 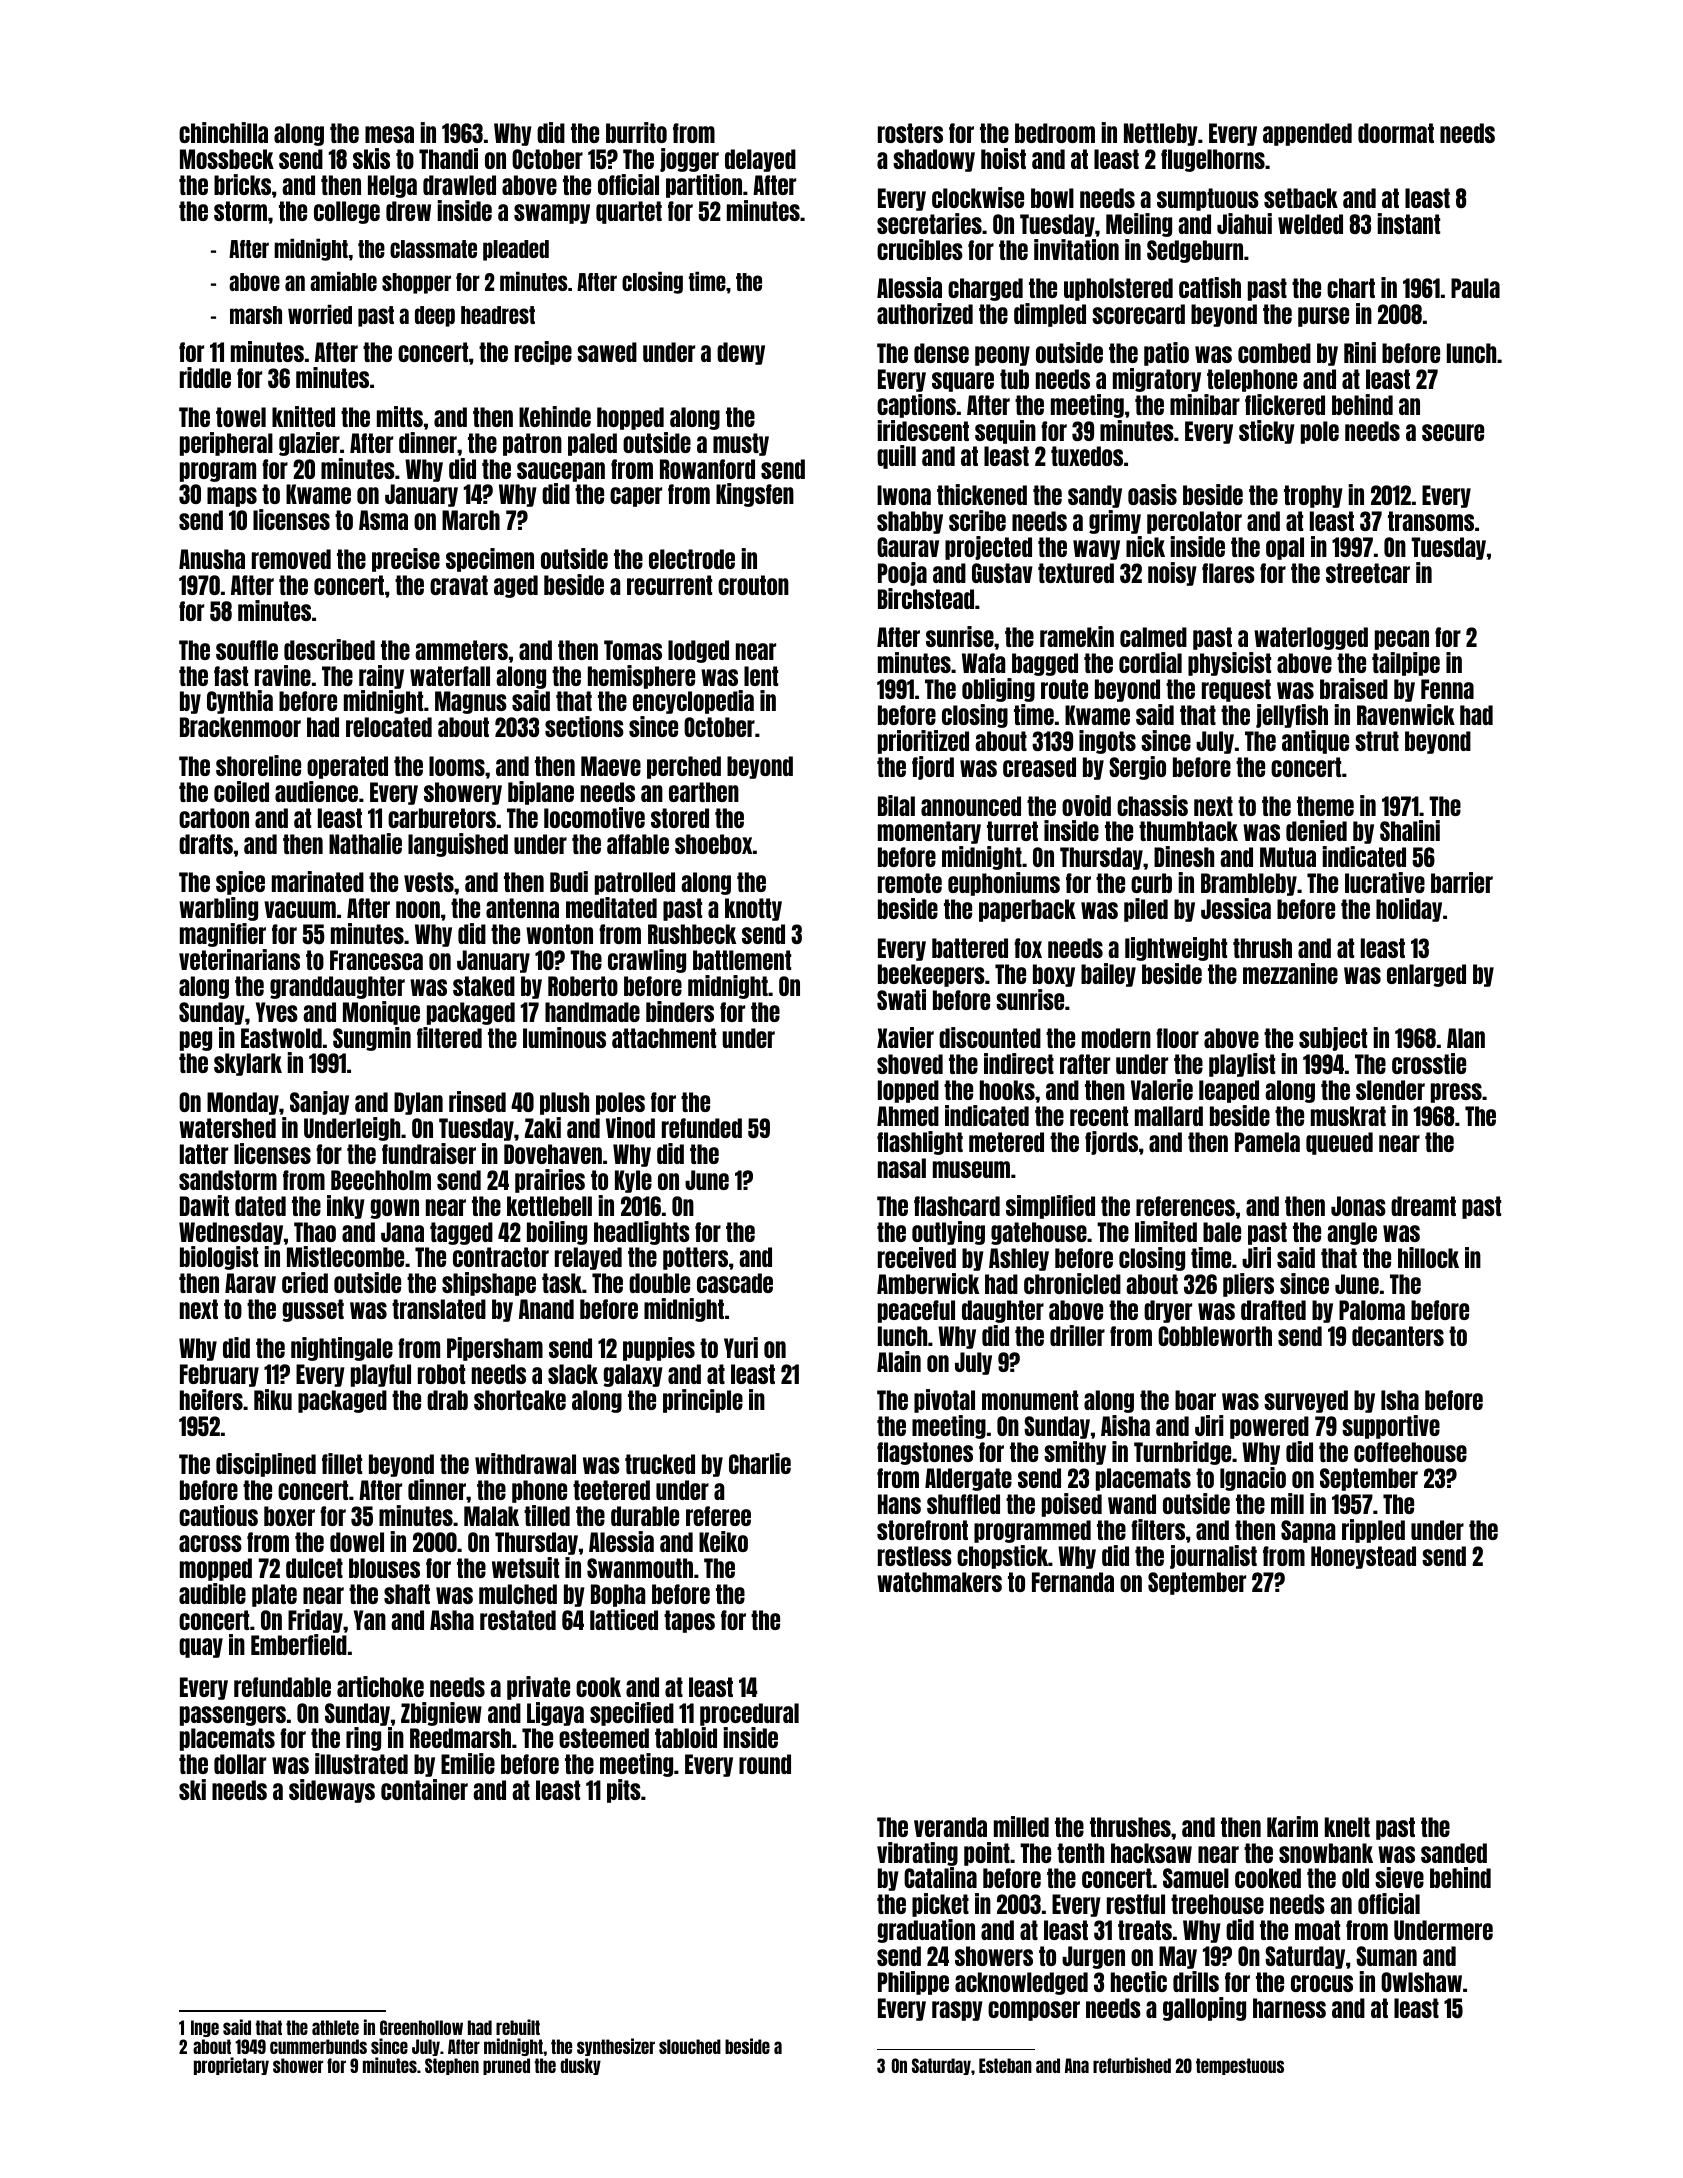 What do you see at coordinates (1054, 975) in the image?
I see `boxy` at bounding box center [1054, 975].
